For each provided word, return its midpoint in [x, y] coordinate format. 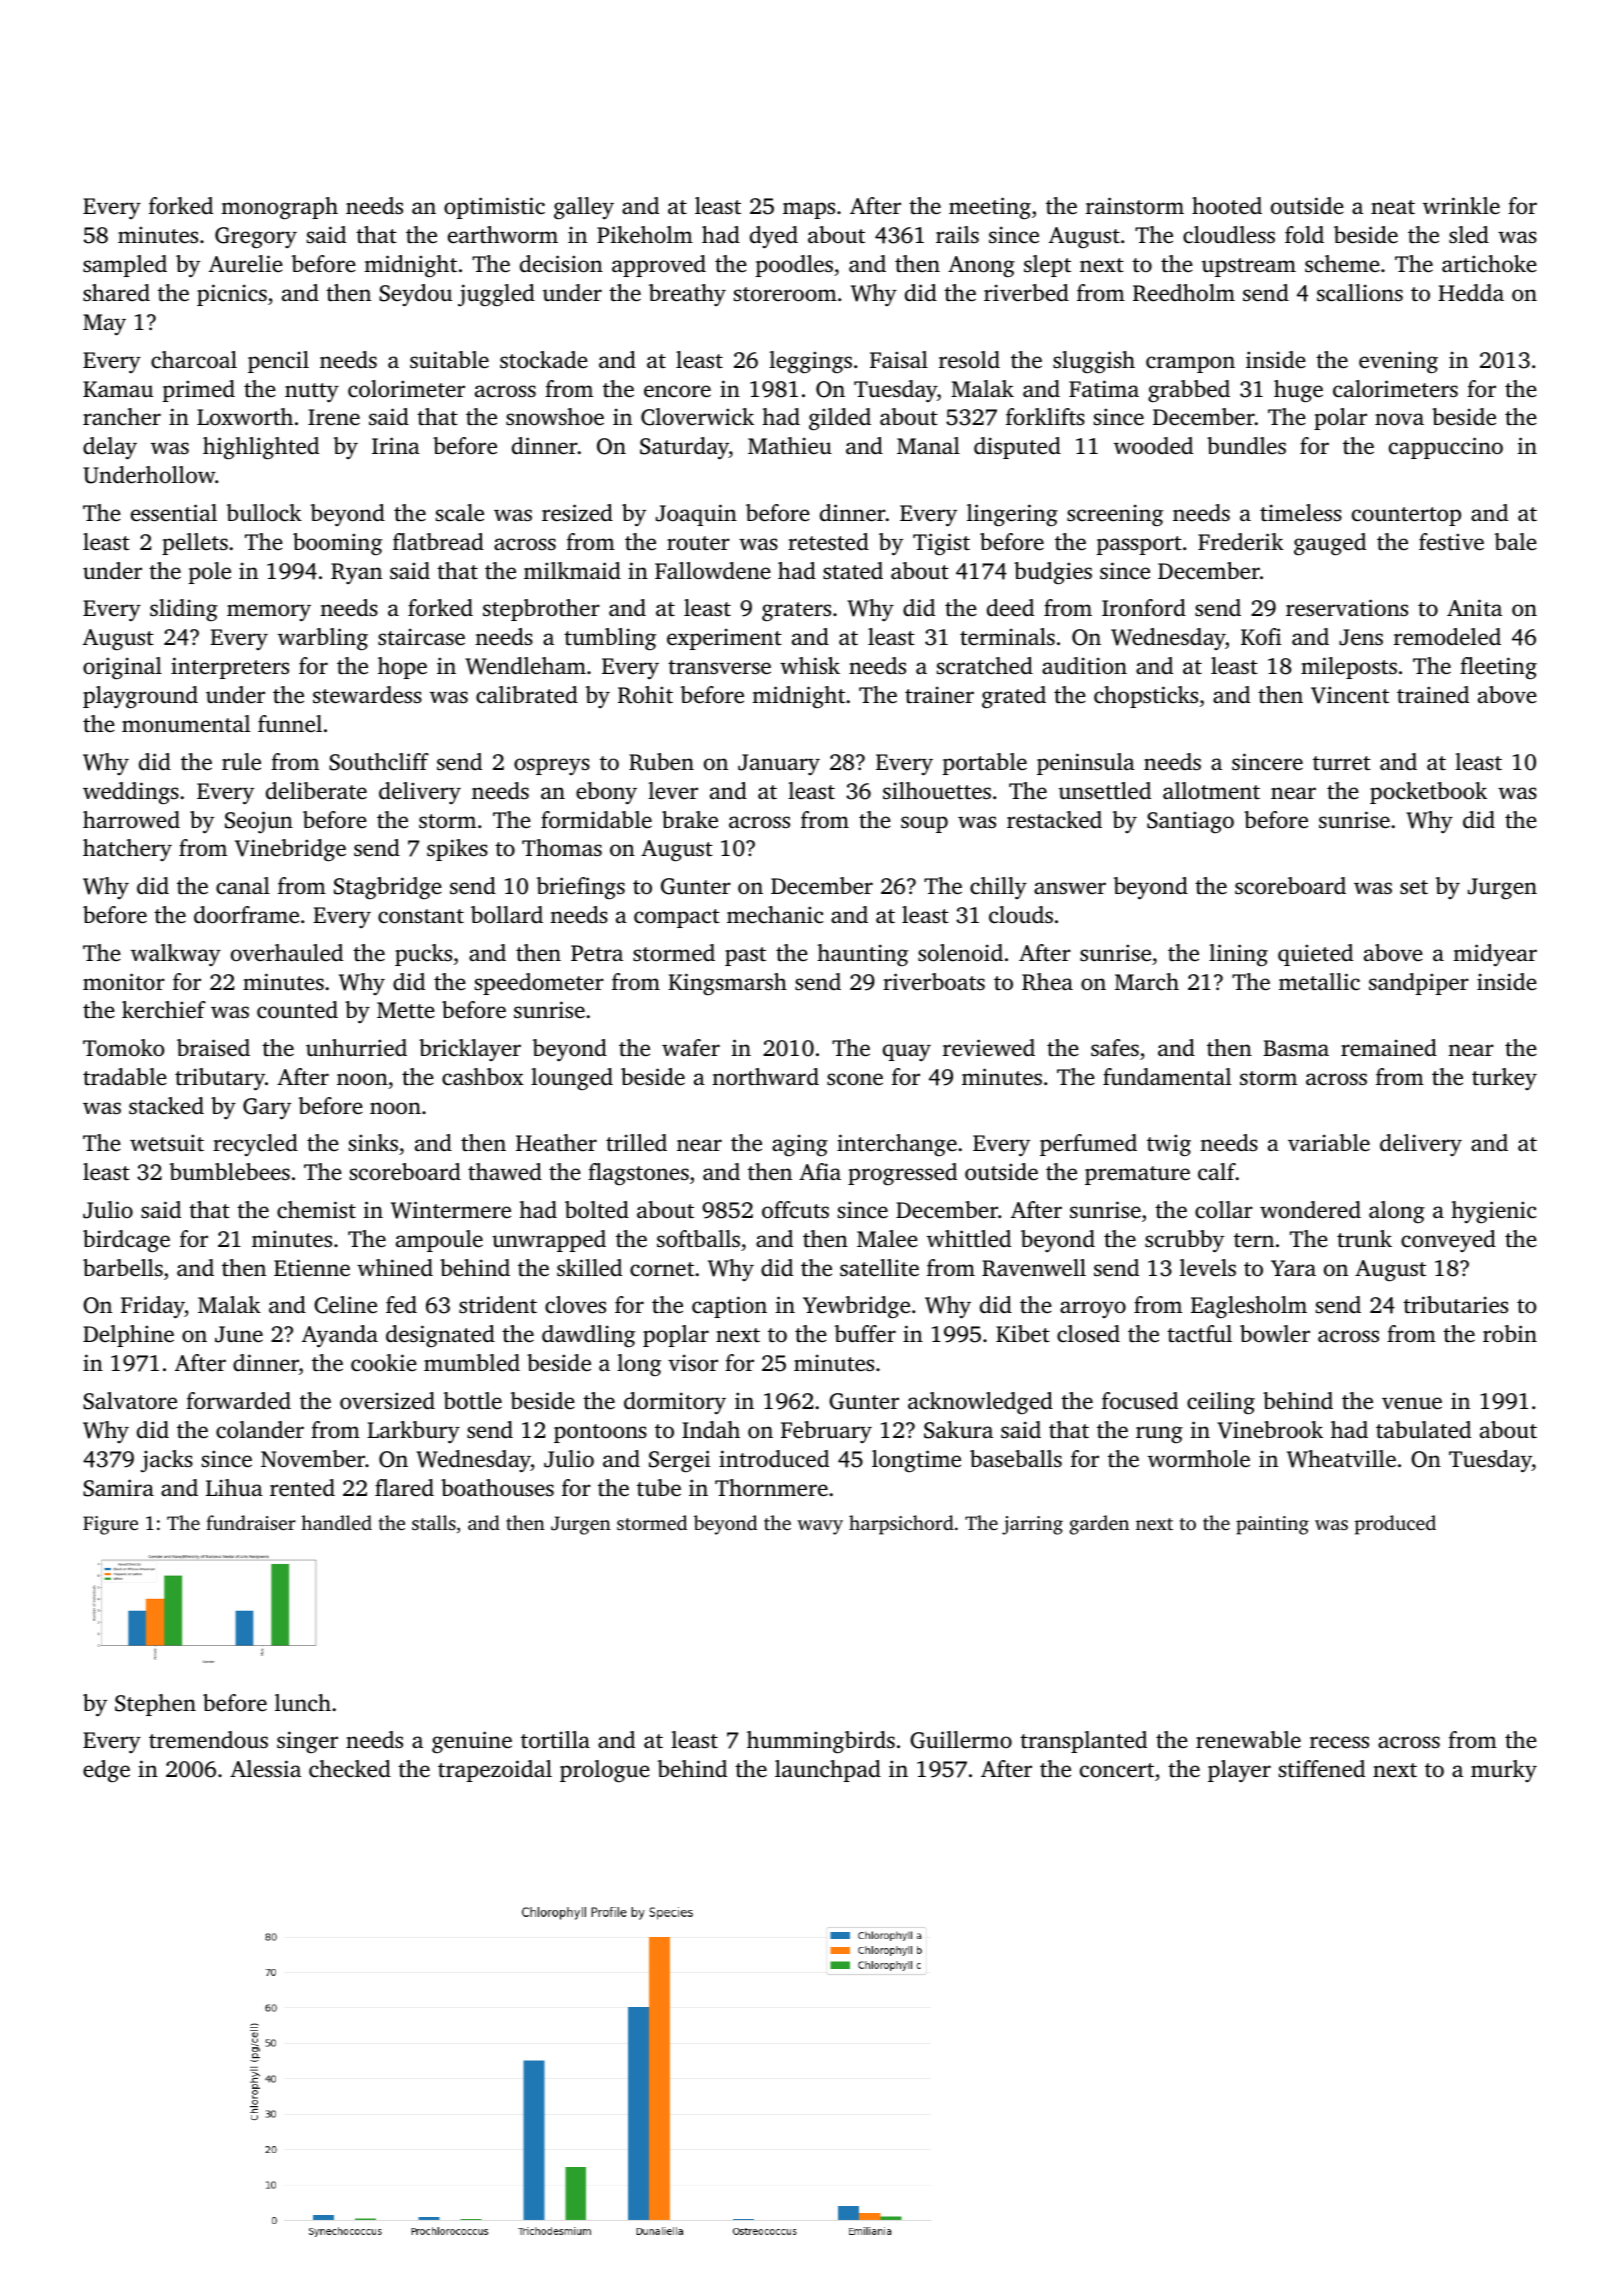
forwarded [238, 1401]
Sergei [679, 1461]
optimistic [494, 208]
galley [584, 208]
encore [677, 391]
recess [1339, 1742]
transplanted [1083, 1742]
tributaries [1455, 1305]
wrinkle [1461, 206]
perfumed [1088, 1145]
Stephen [155, 1705]
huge [1298, 391]
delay [110, 448]
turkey [1504, 1079]
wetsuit [167, 1142]
